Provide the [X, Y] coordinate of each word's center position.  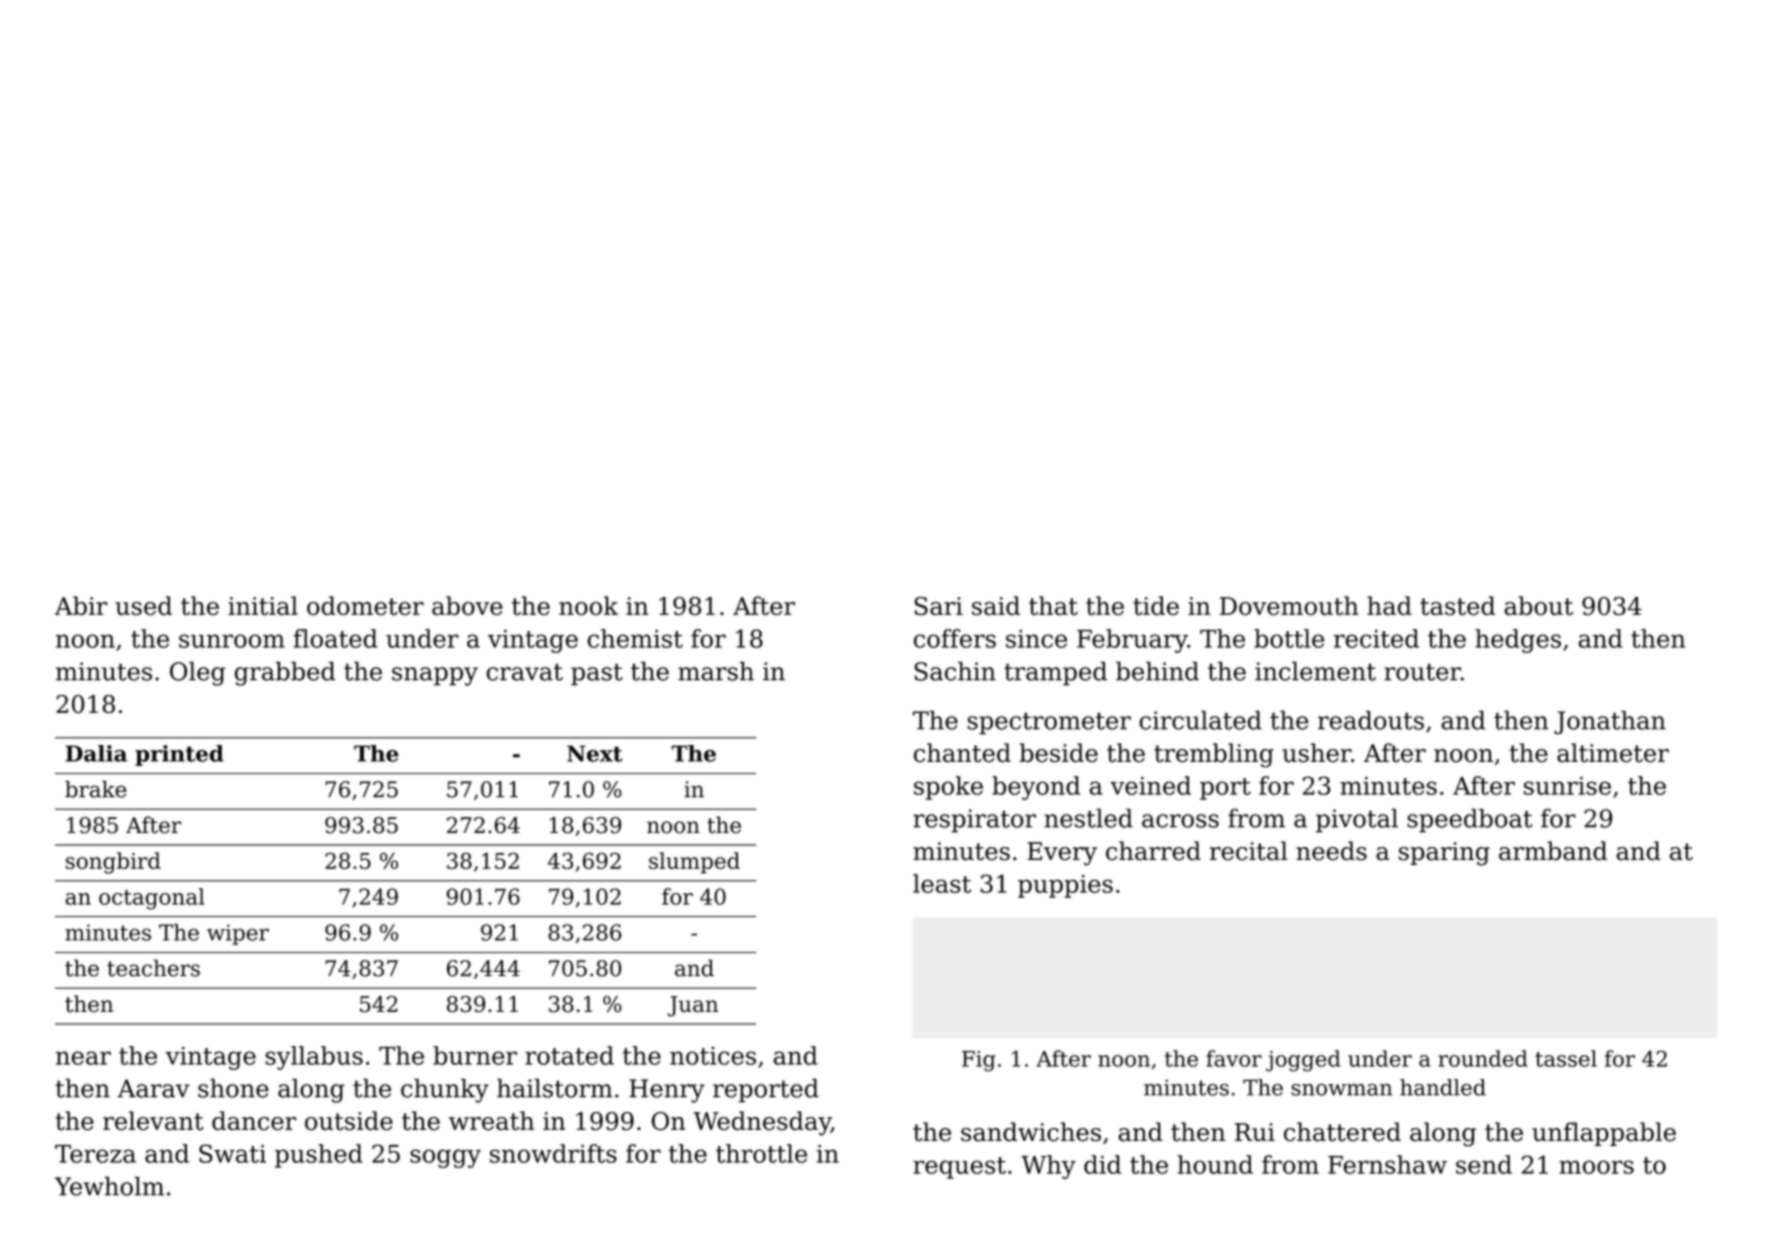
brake [95, 789]
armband [1553, 851]
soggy [445, 1158]
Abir [81, 605]
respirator [974, 821]
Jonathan [1610, 723]
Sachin [955, 671]
